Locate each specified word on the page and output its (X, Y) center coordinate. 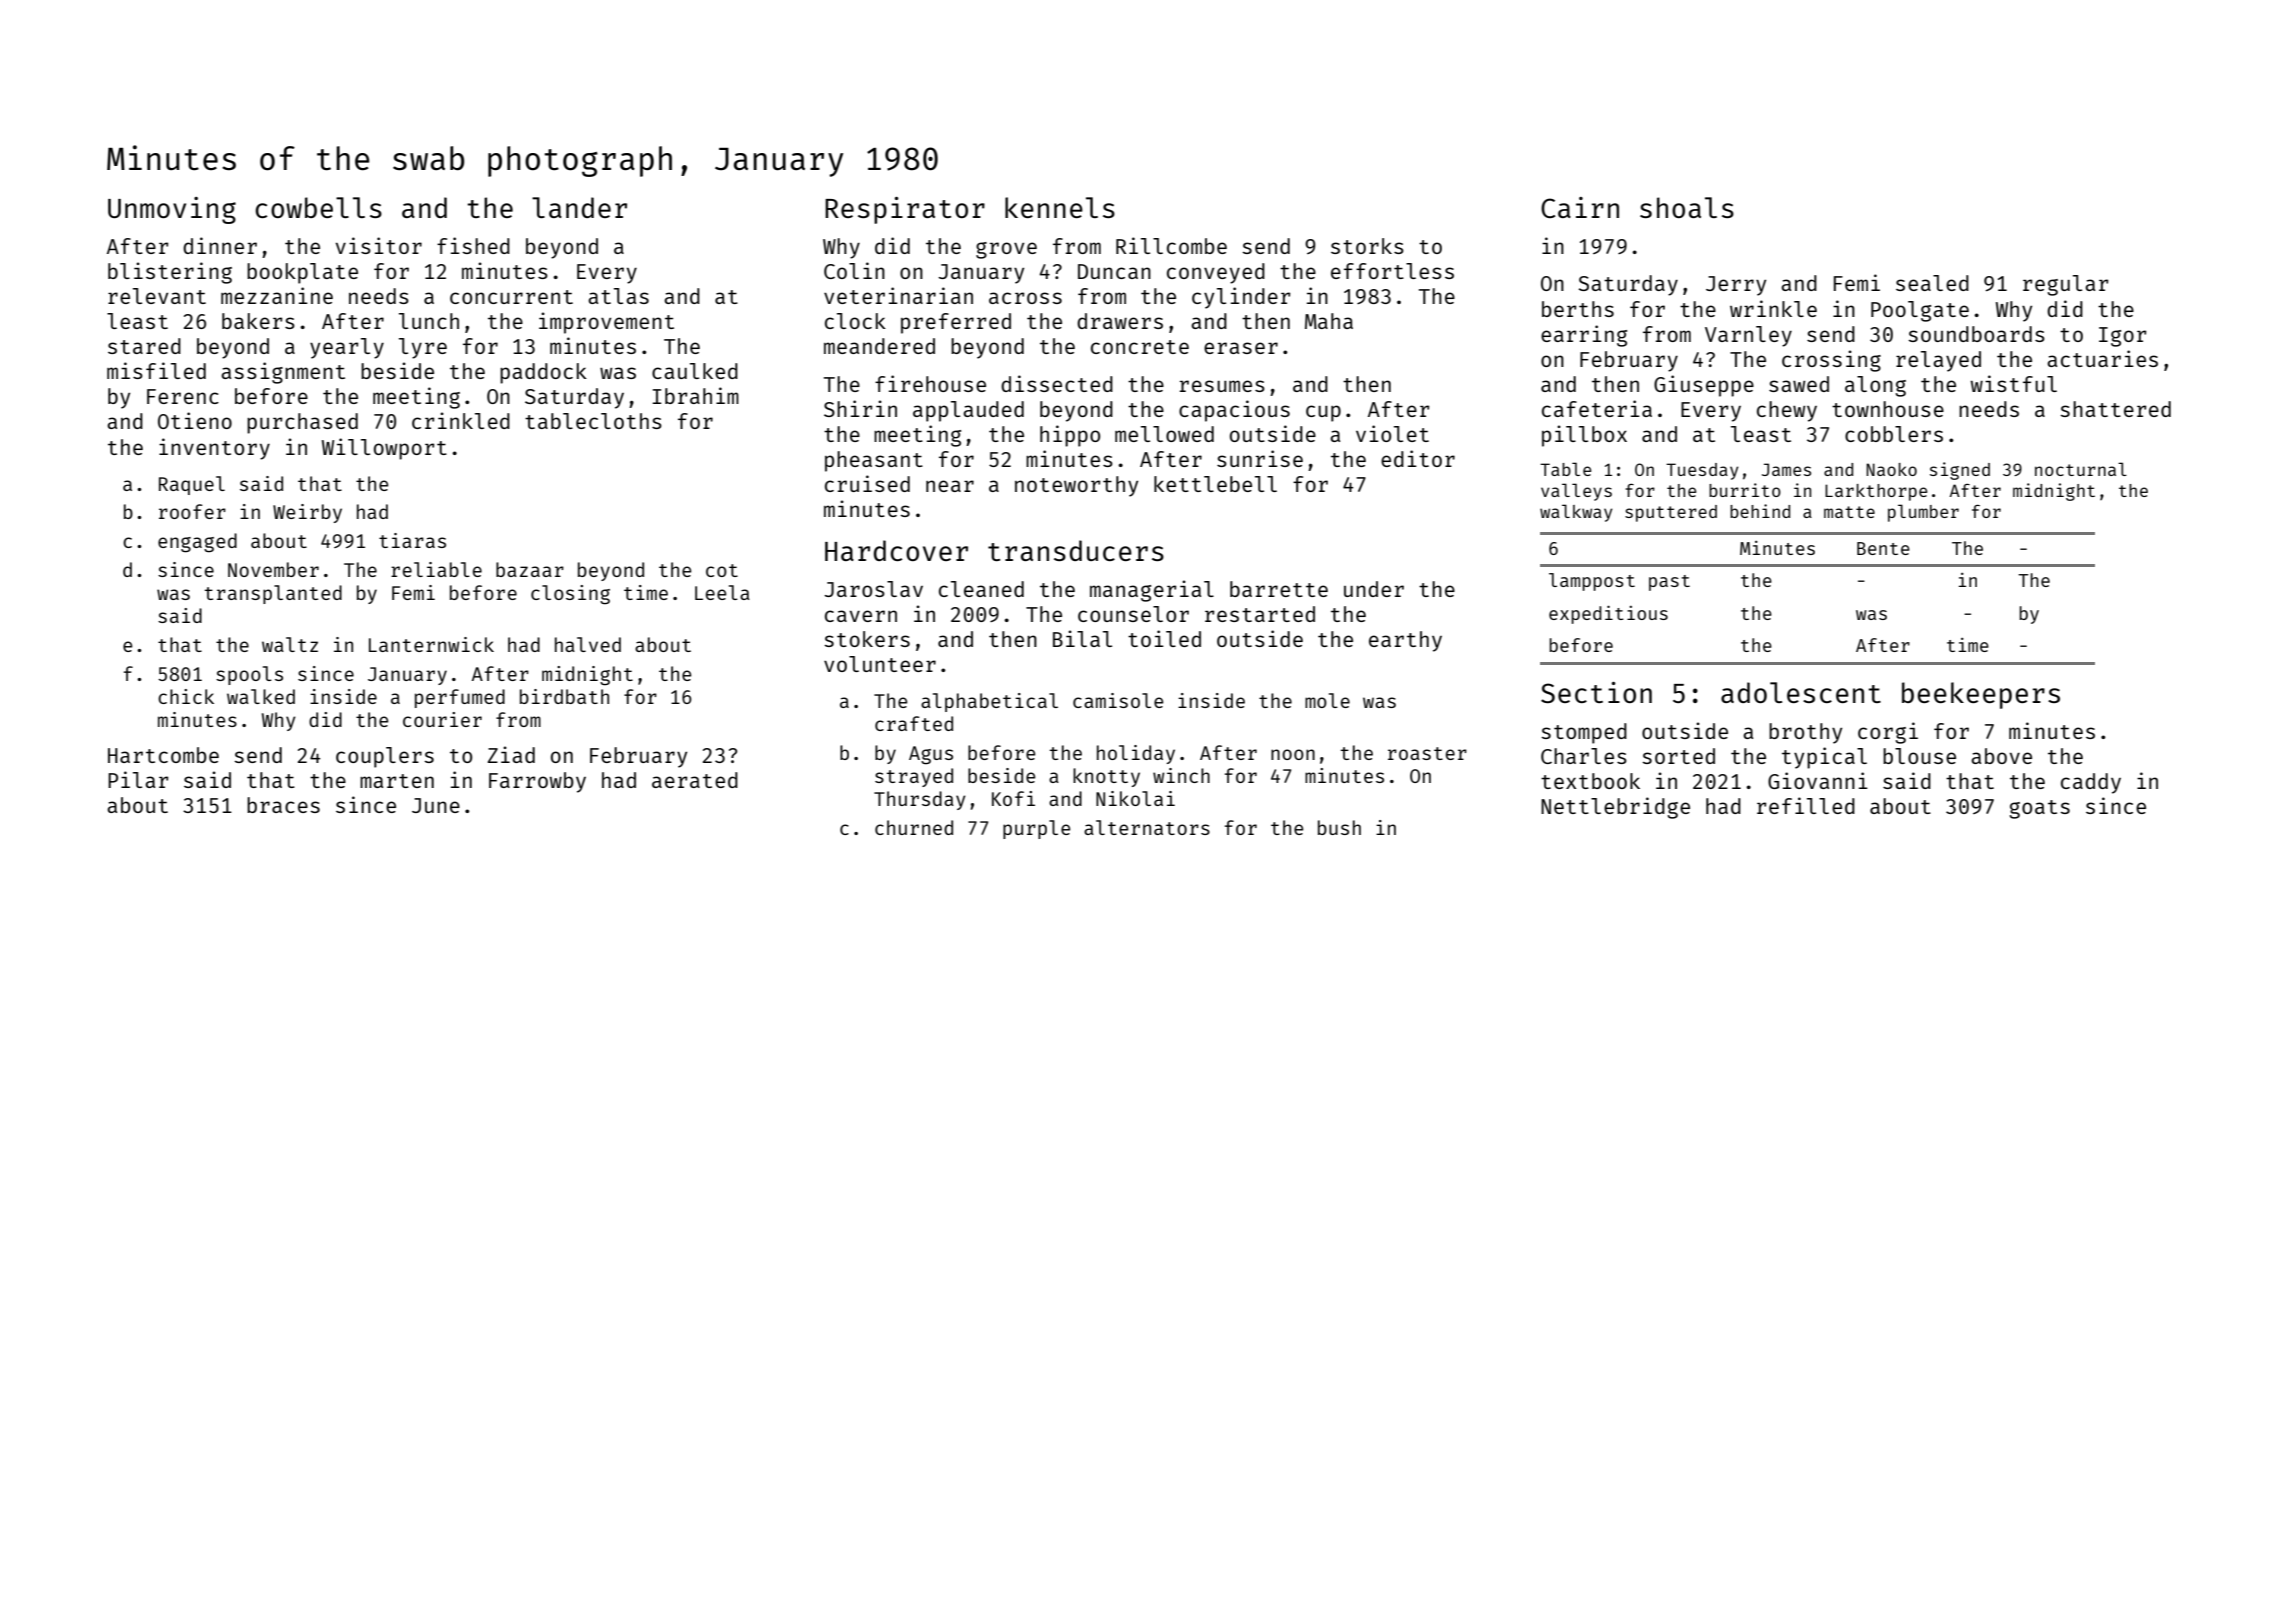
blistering (170, 273)
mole (1327, 700)
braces (283, 805)
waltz (290, 644)
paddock (543, 373)
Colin (854, 270)
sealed (1932, 283)
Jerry (1736, 286)
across (1025, 298)
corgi (1888, 733)
